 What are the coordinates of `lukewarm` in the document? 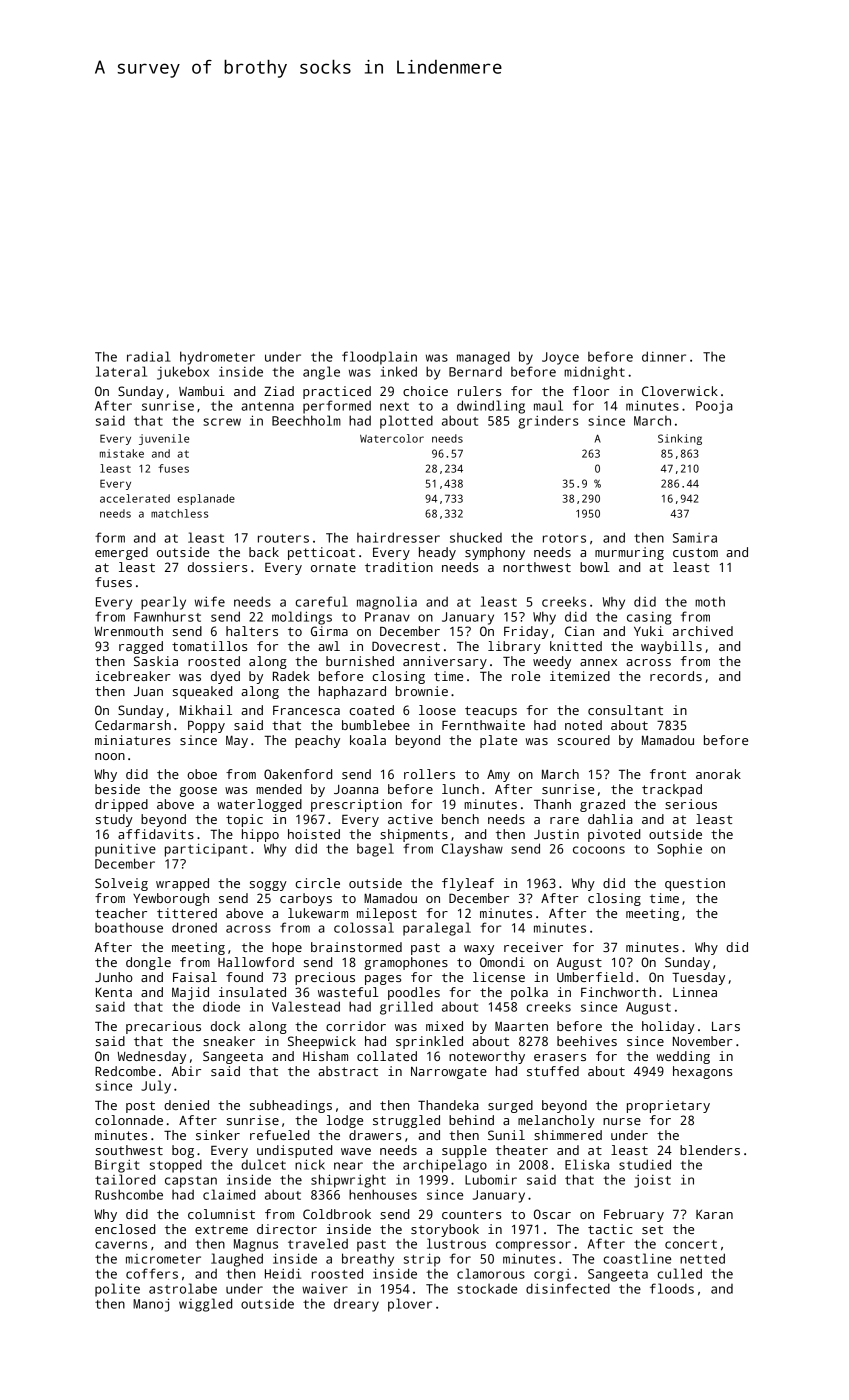 It's located at (318, 913).
